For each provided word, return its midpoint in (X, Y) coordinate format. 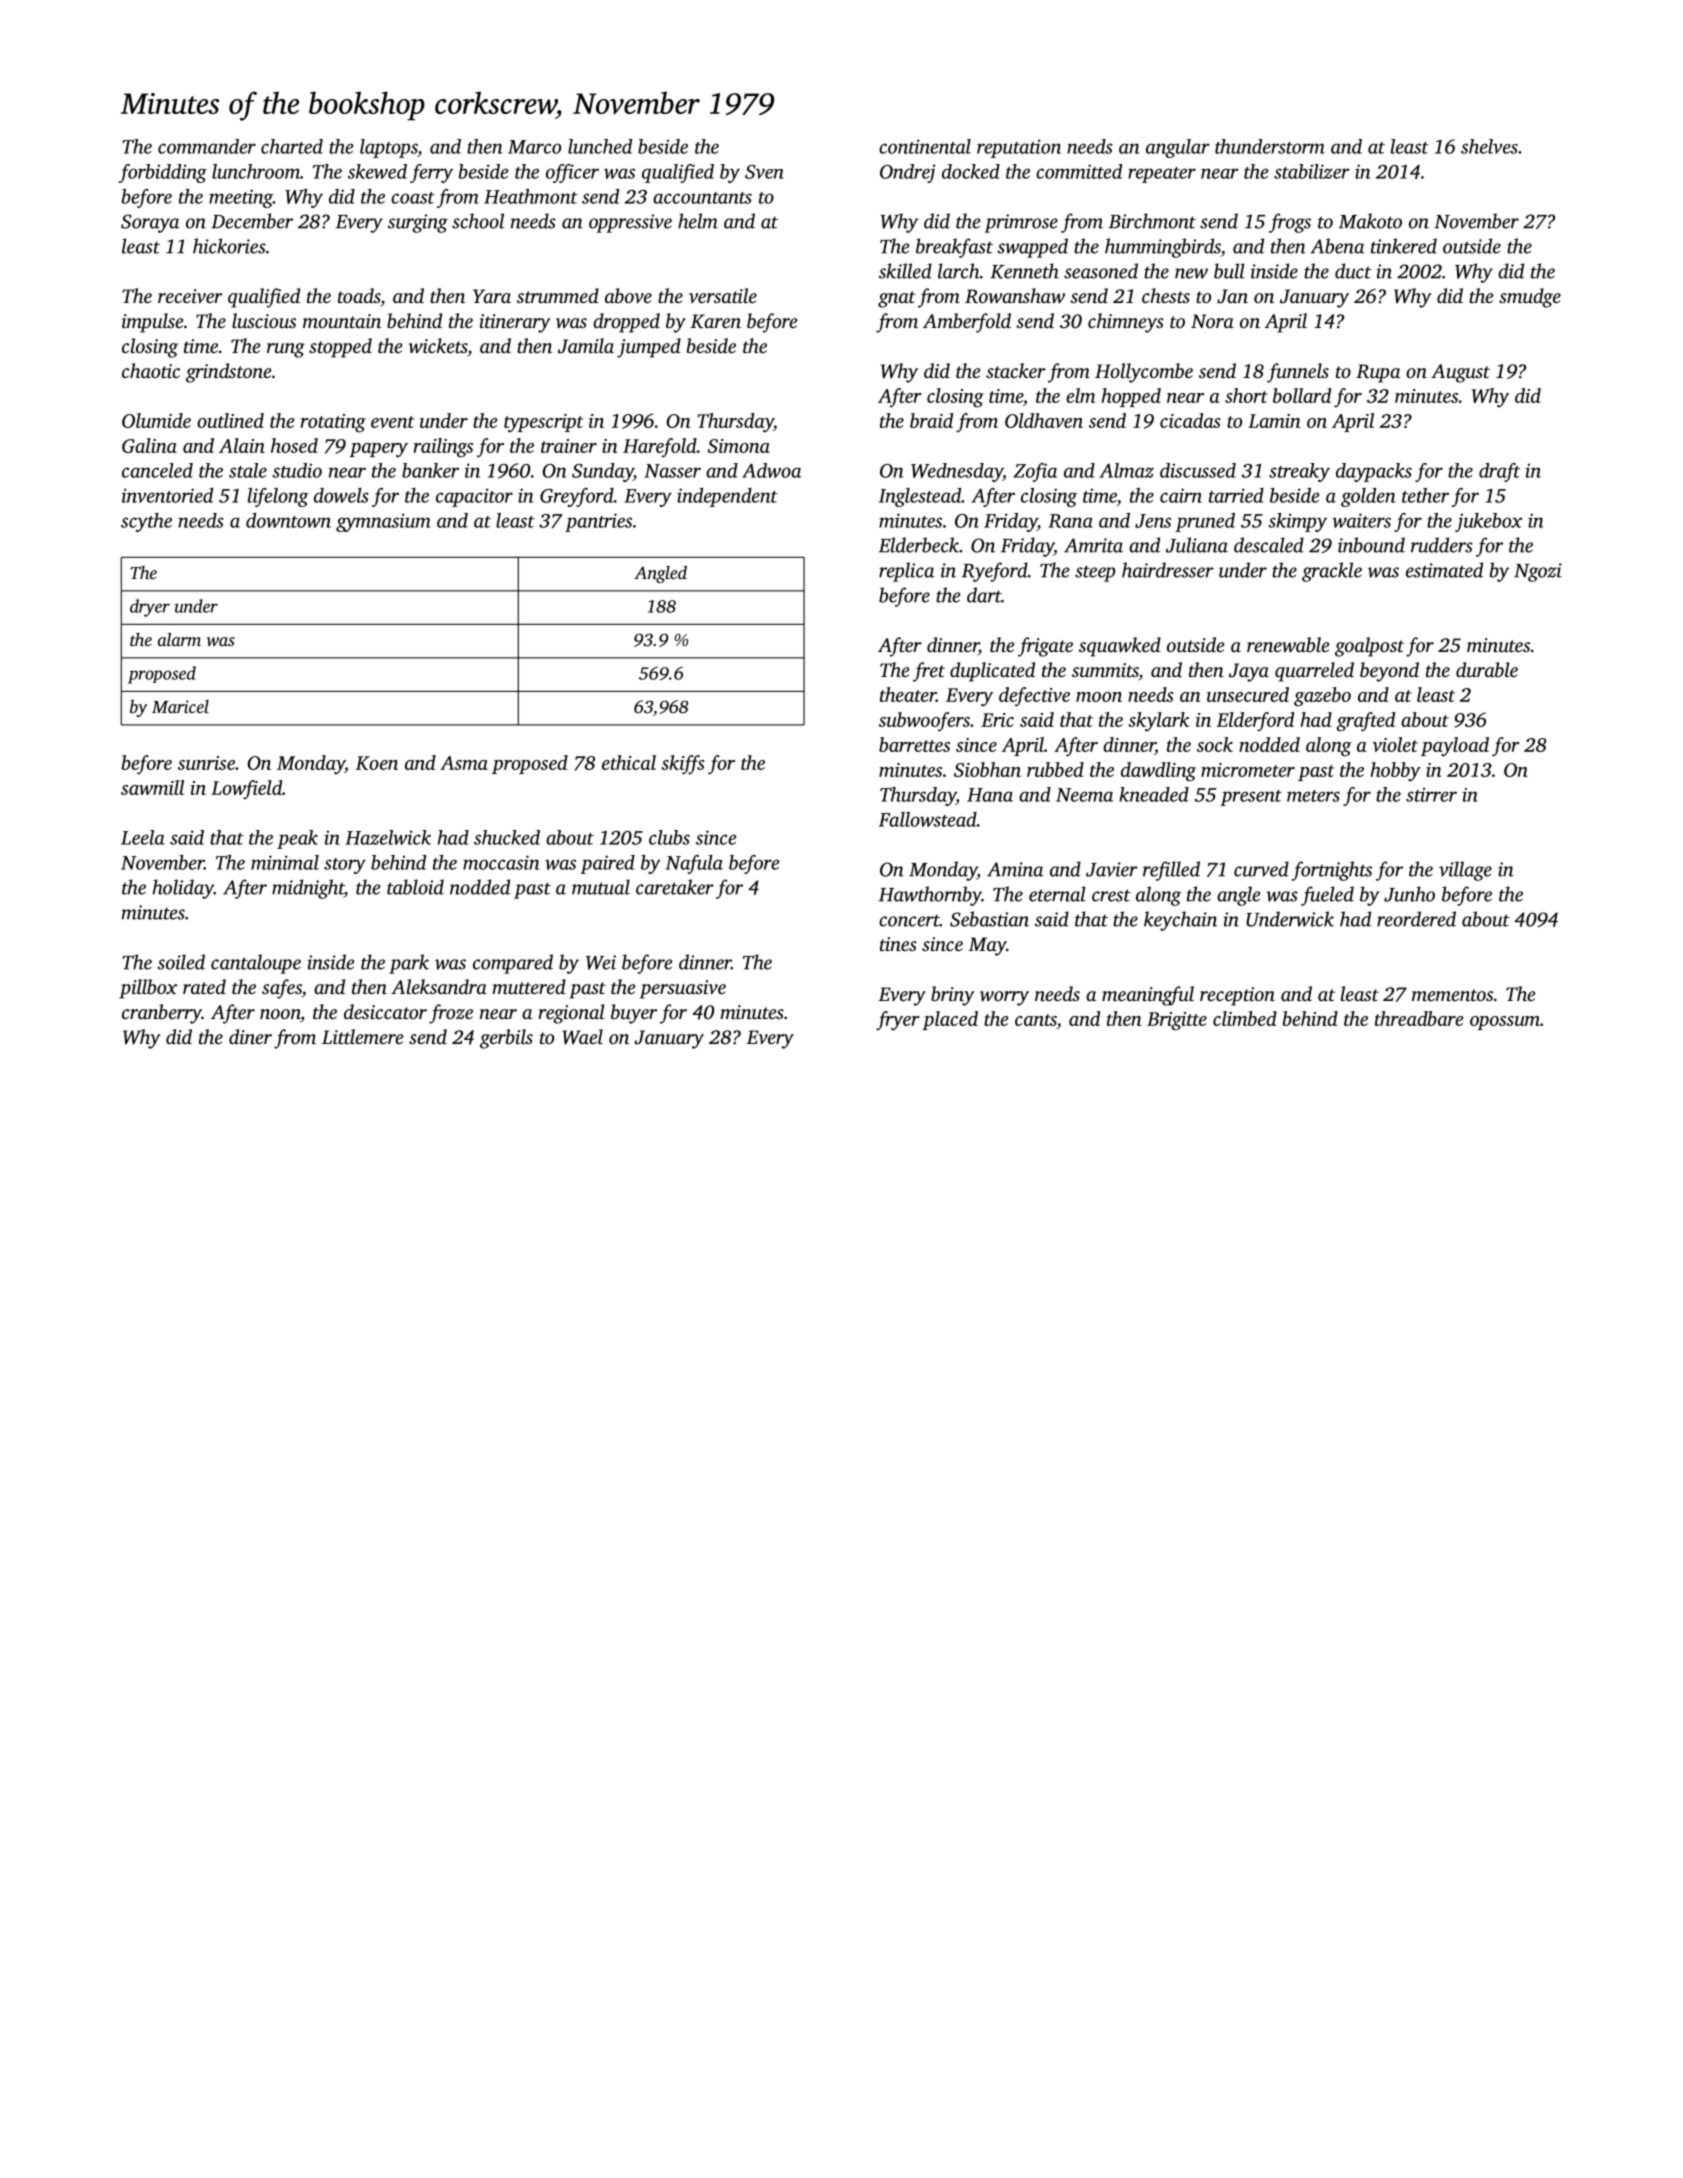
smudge (1530, 298)
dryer (150, 608)
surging (418, 223)
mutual (601, 887)
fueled (1327, 896)
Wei (601, 962)
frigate (1045, 647)
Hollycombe (1144, 373)
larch (959, 271)
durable (1487, 669)
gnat (897, 299)
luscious (264, 320)
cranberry (162, 1014)
